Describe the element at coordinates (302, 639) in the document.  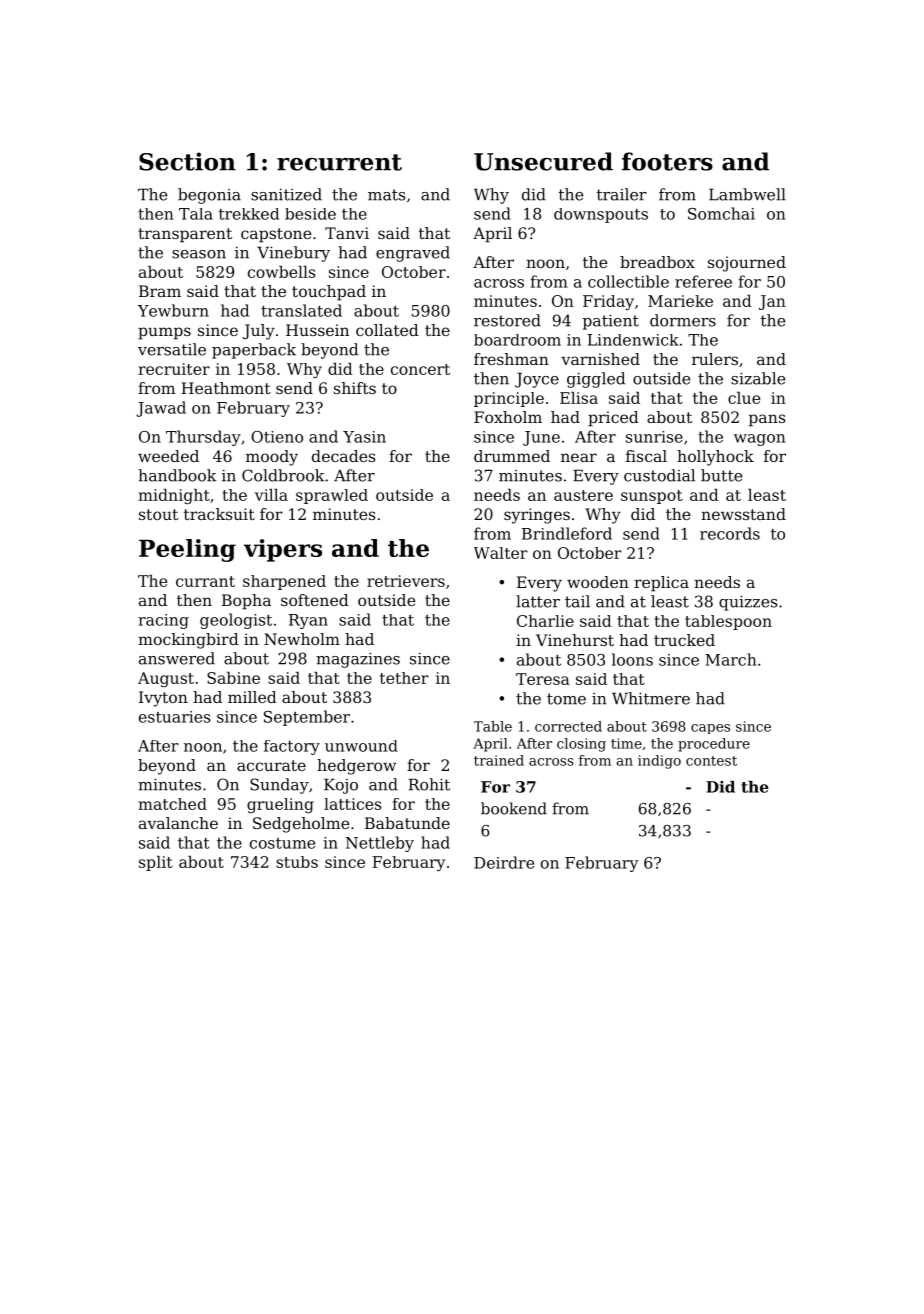
I see `Newholm` at that location.
